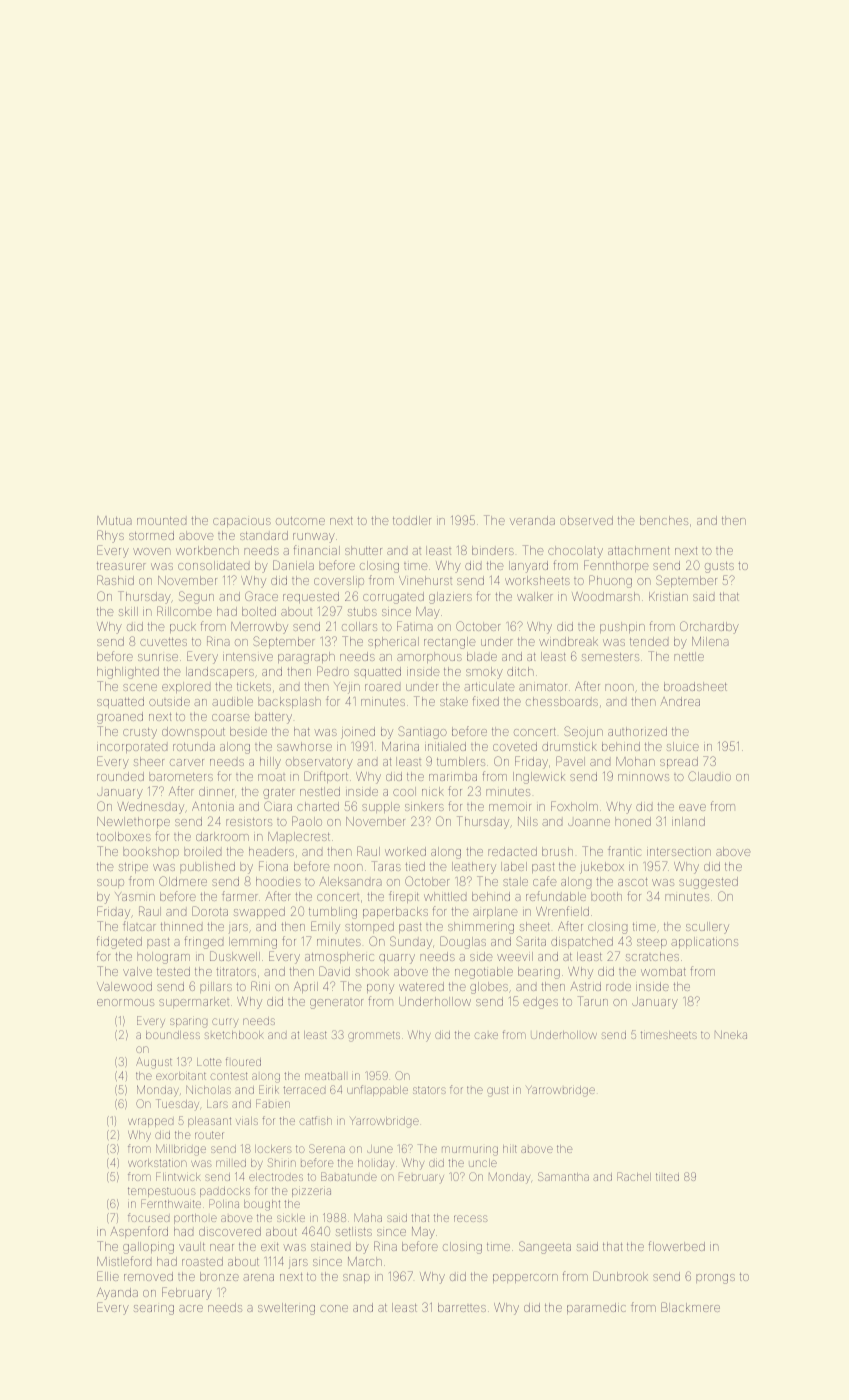 Image resolution: width=849 pixels, height=1400 pixels. What do you see at coordinates (148, 1217) in the screenshot?
I see `focused` at bounding box center [148, 1217].
